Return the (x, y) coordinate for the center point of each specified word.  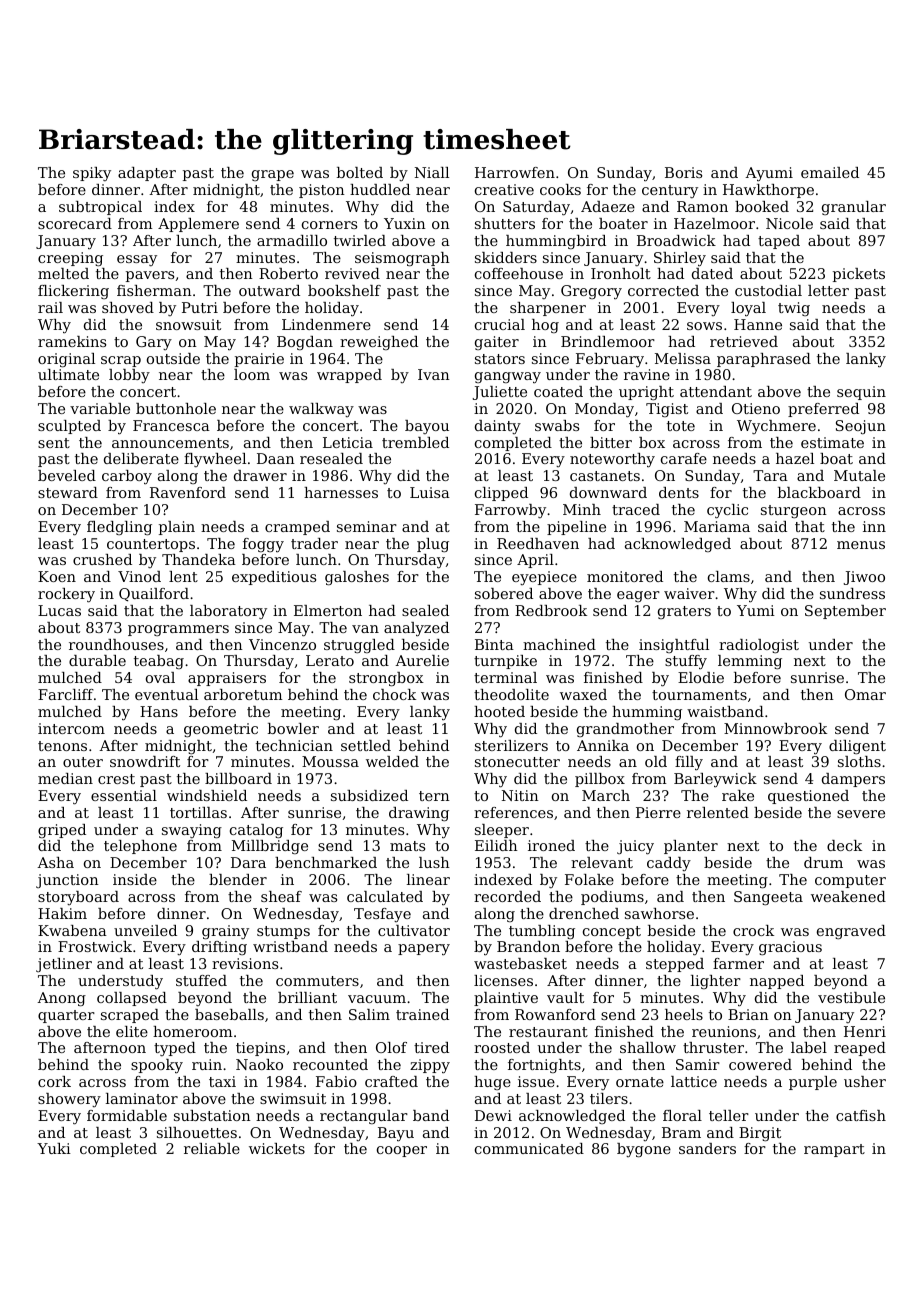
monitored (625, 576)
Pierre (658, 812)
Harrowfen (515, 172)
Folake (589, 879)
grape (273, 175)
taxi (222, 1081)
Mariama (717, 526)
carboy (127, 477)
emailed (830, 172)
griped (62, 831)
